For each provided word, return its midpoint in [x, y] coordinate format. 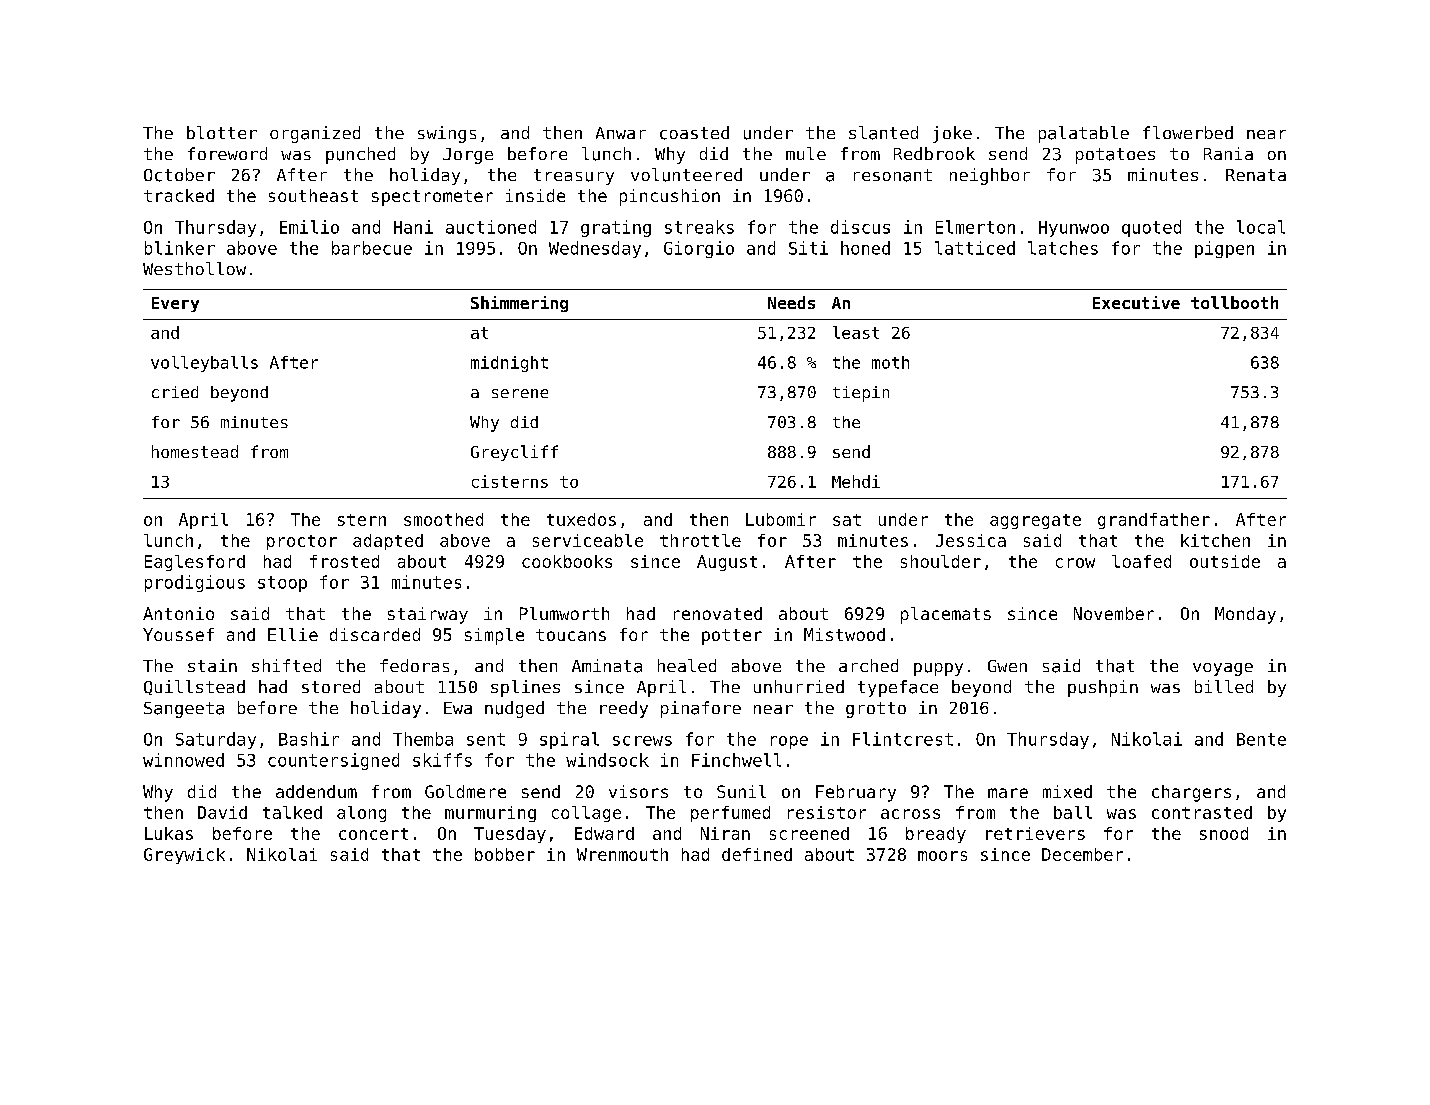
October [179, 175]
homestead [195, 451]
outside [1225, 561]
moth [890, 362]
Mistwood [844, 634]
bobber [505, 854]
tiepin [861, 394]
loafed [1141, 561]
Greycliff [514, 453]
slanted [883, 133]
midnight [509, 364]
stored [331, 686]
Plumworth [564, 613]
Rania [1228, 153]
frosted [344, 561]
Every [175, 304]
